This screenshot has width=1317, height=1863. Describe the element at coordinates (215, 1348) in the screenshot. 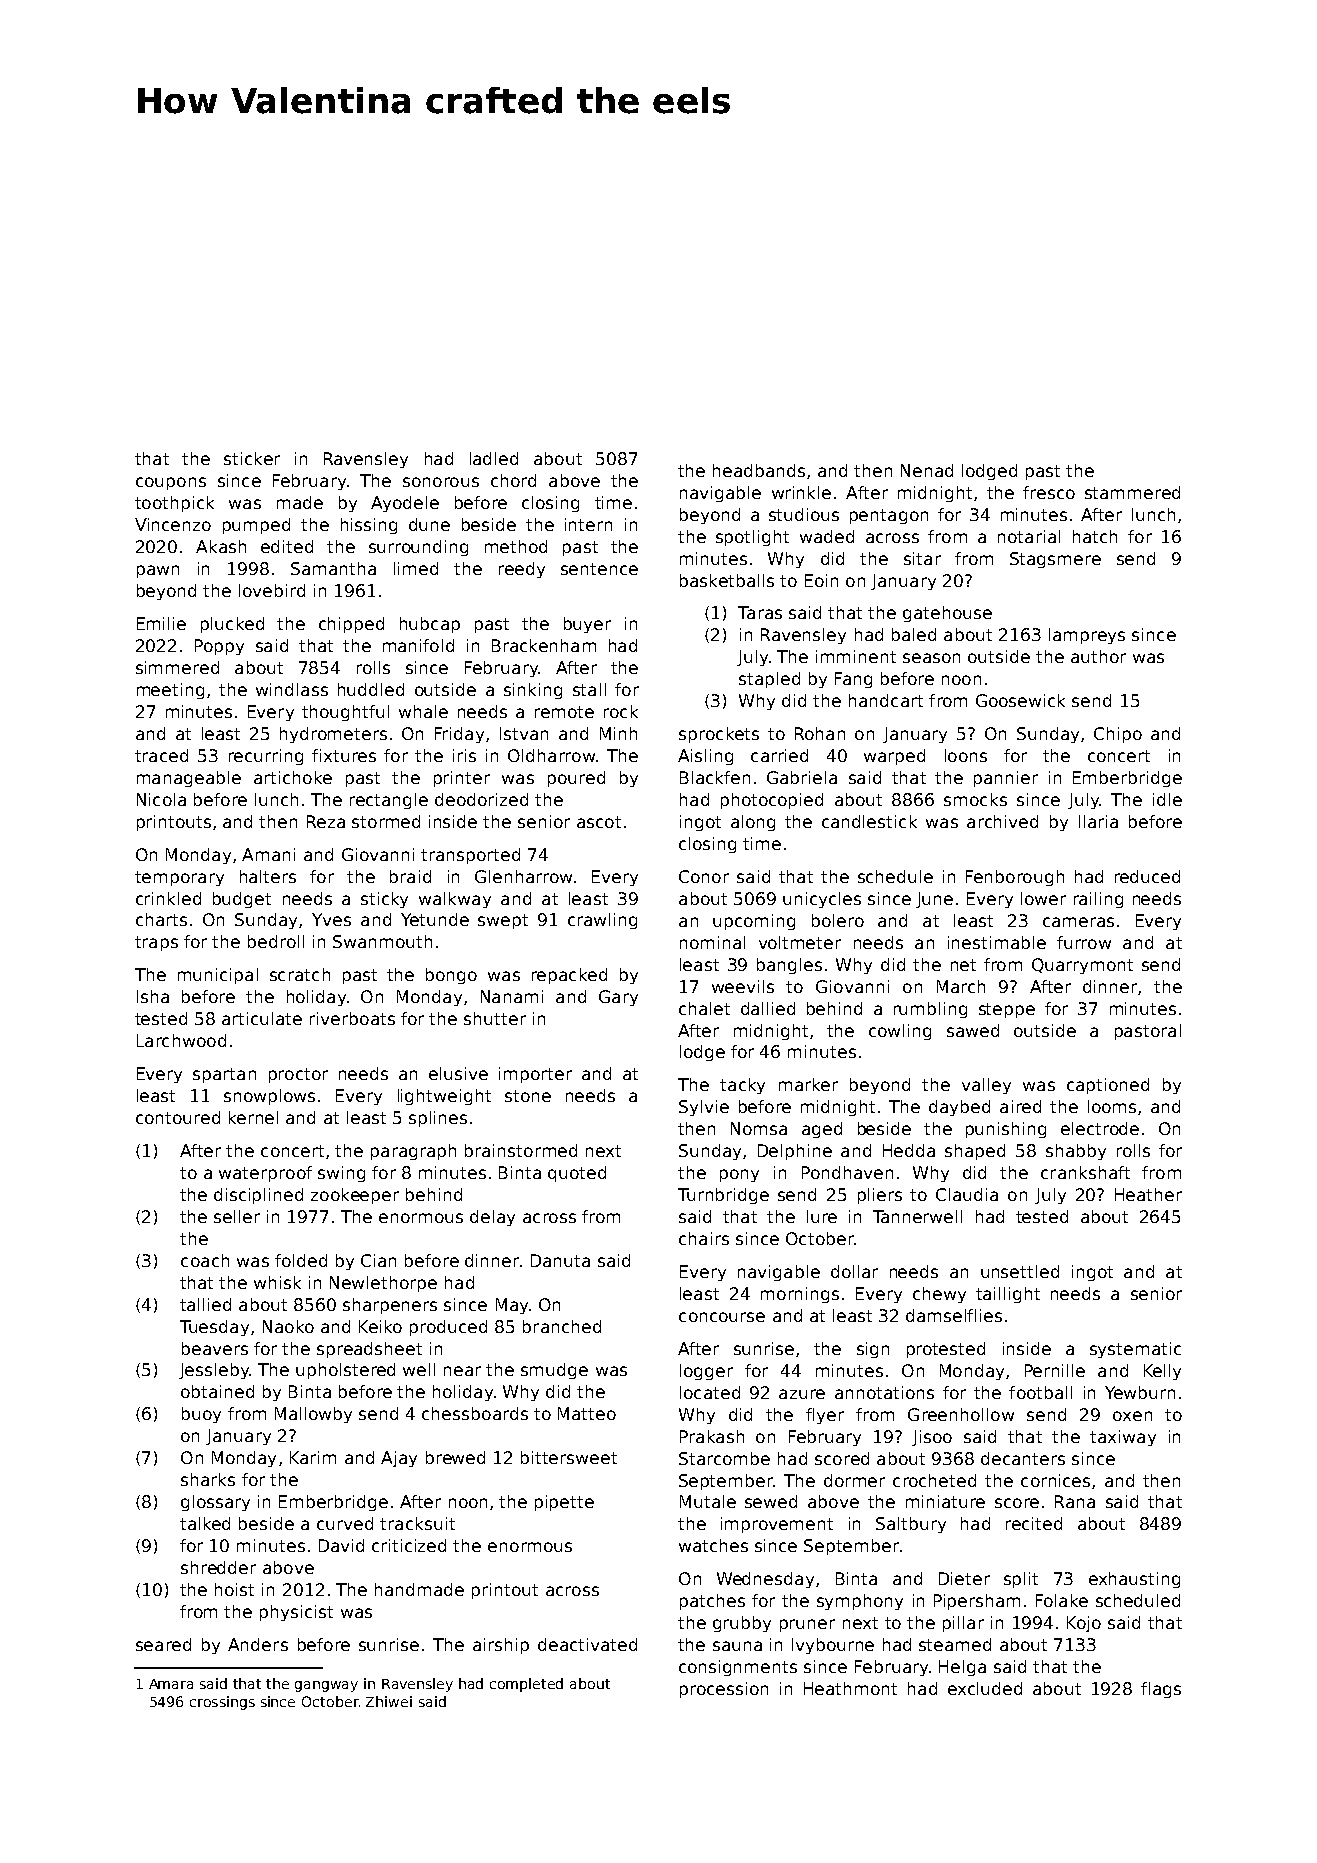

I see `beavers` at that location.
